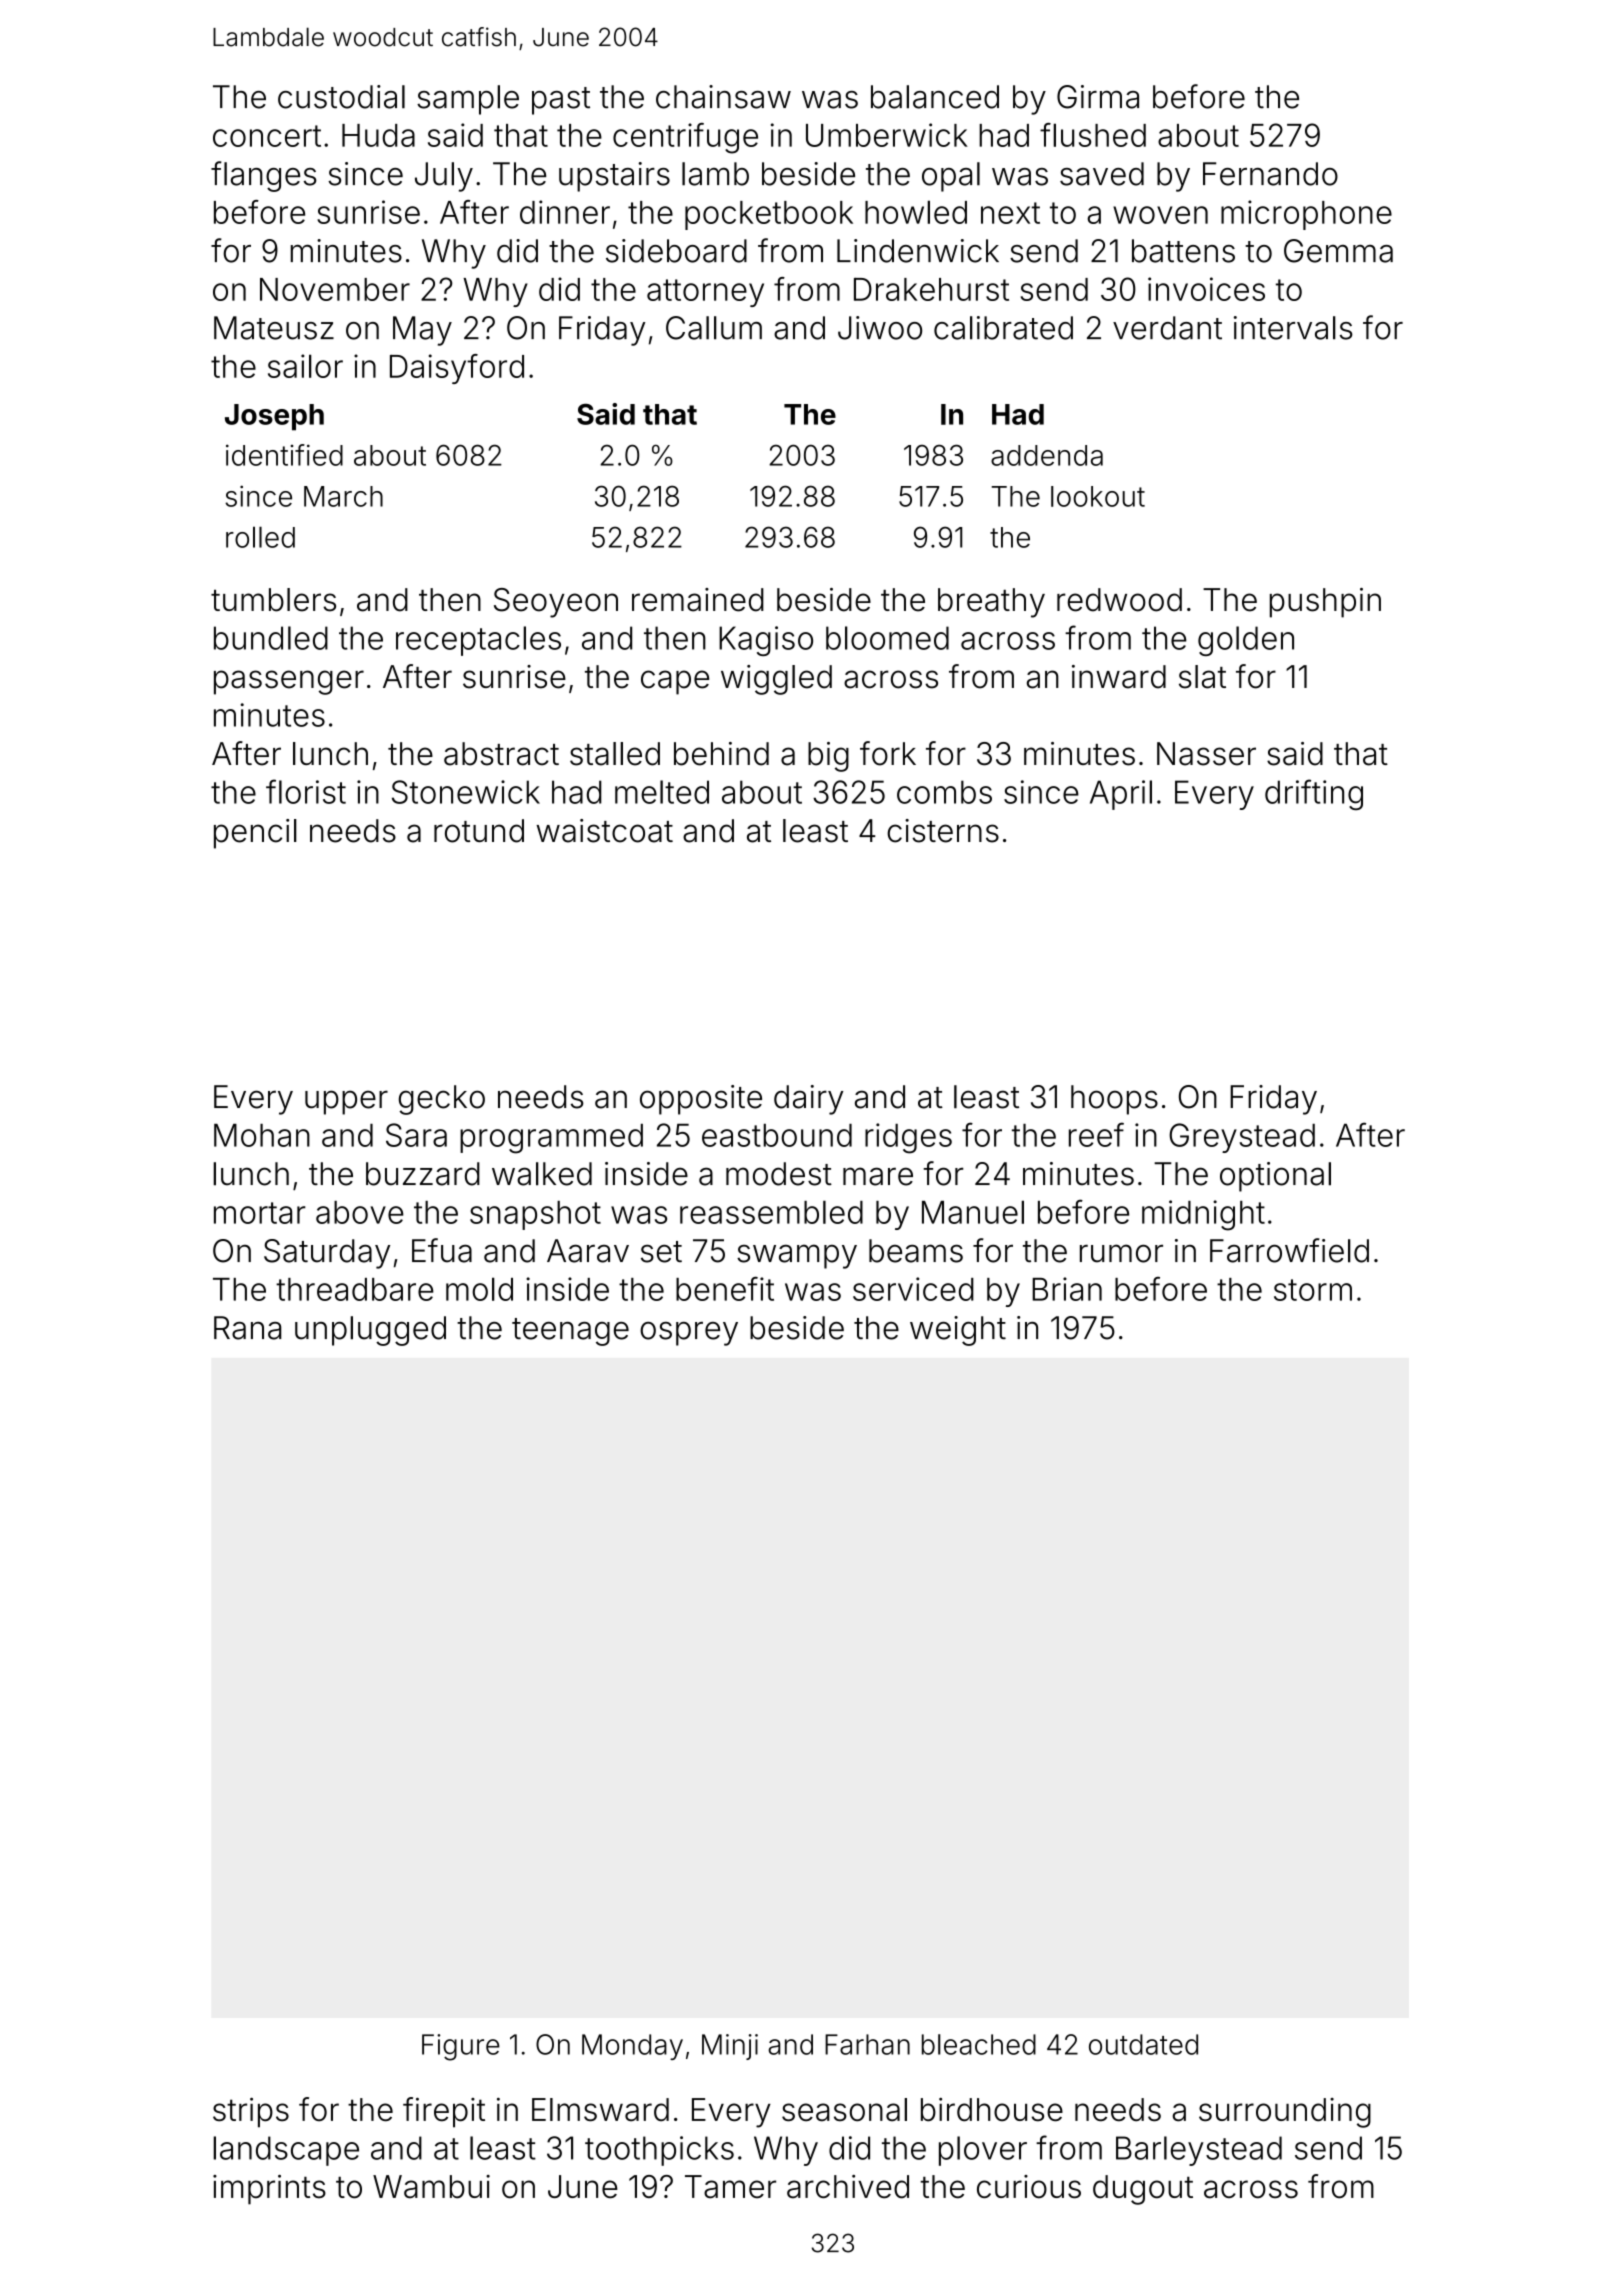  Describe the element at coordinates (1313, 1290) in the image. I see `storm` at that location.
